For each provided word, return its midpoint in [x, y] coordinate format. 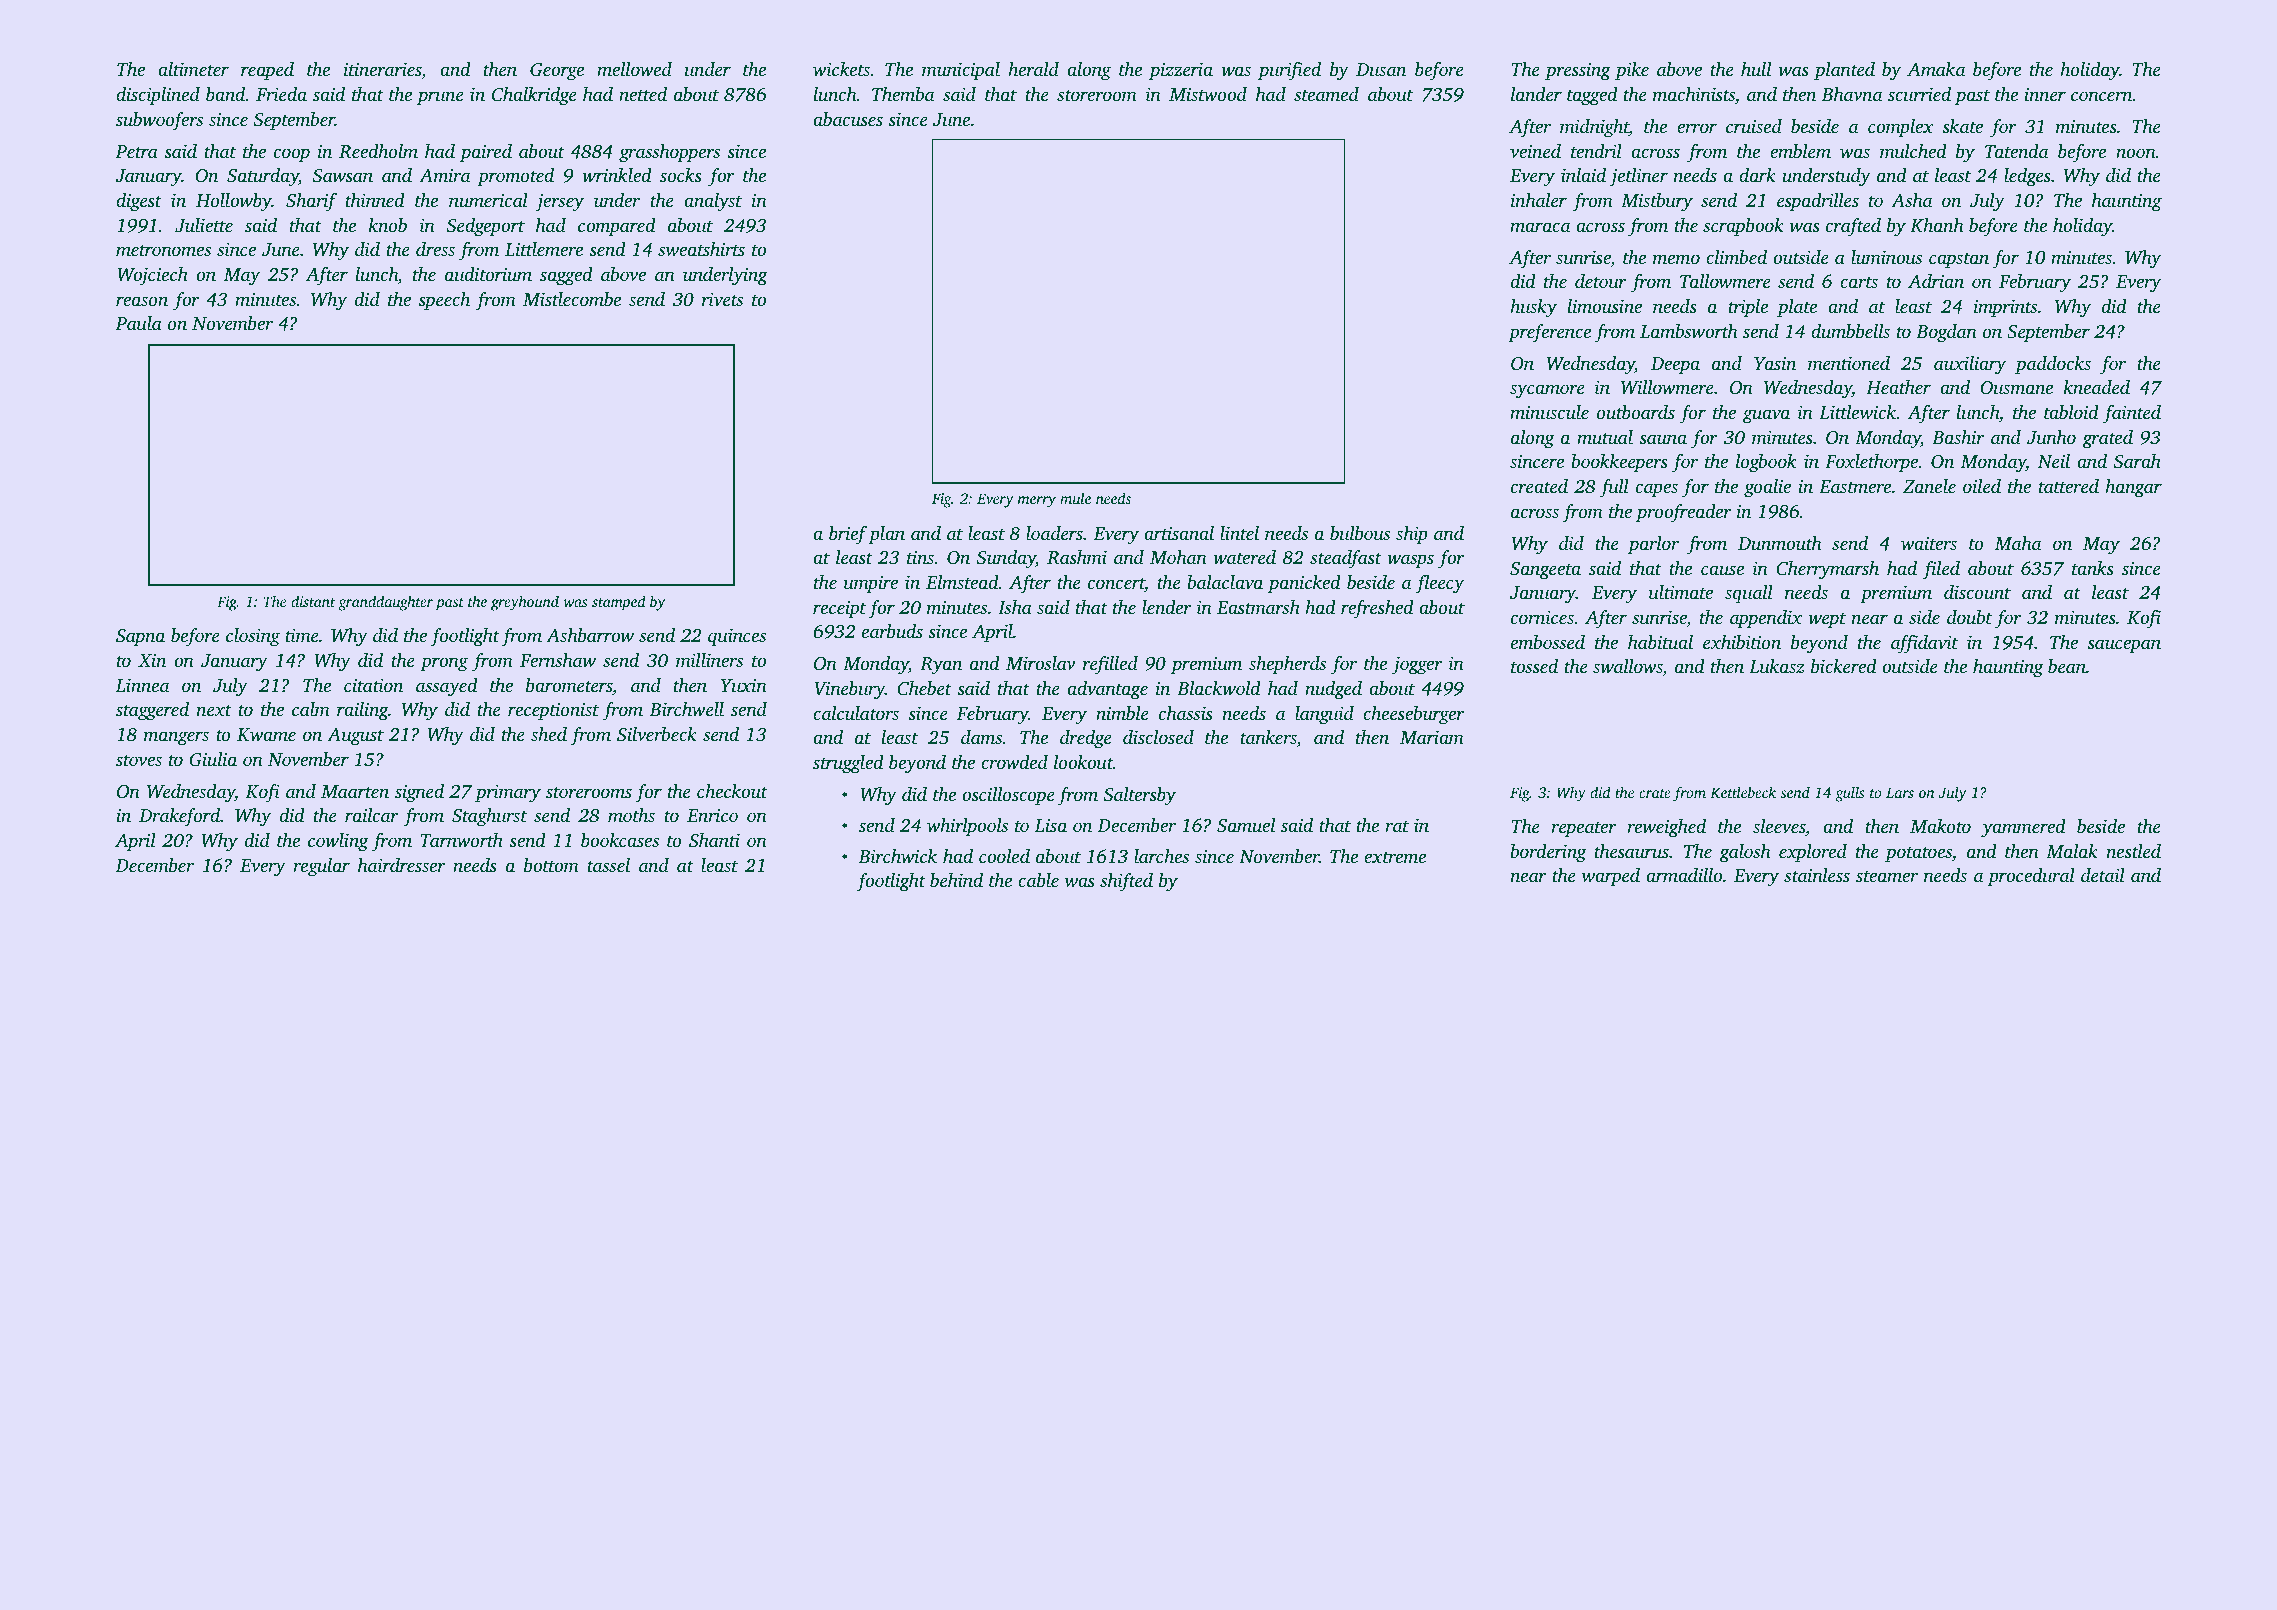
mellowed [634, 69]
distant [313, 601]
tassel [608, 865]
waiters [1929, 543]
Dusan [1381, 69]
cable [1038, 880]
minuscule [1549, 412]
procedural [2031, 877]
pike [1632, 71]
